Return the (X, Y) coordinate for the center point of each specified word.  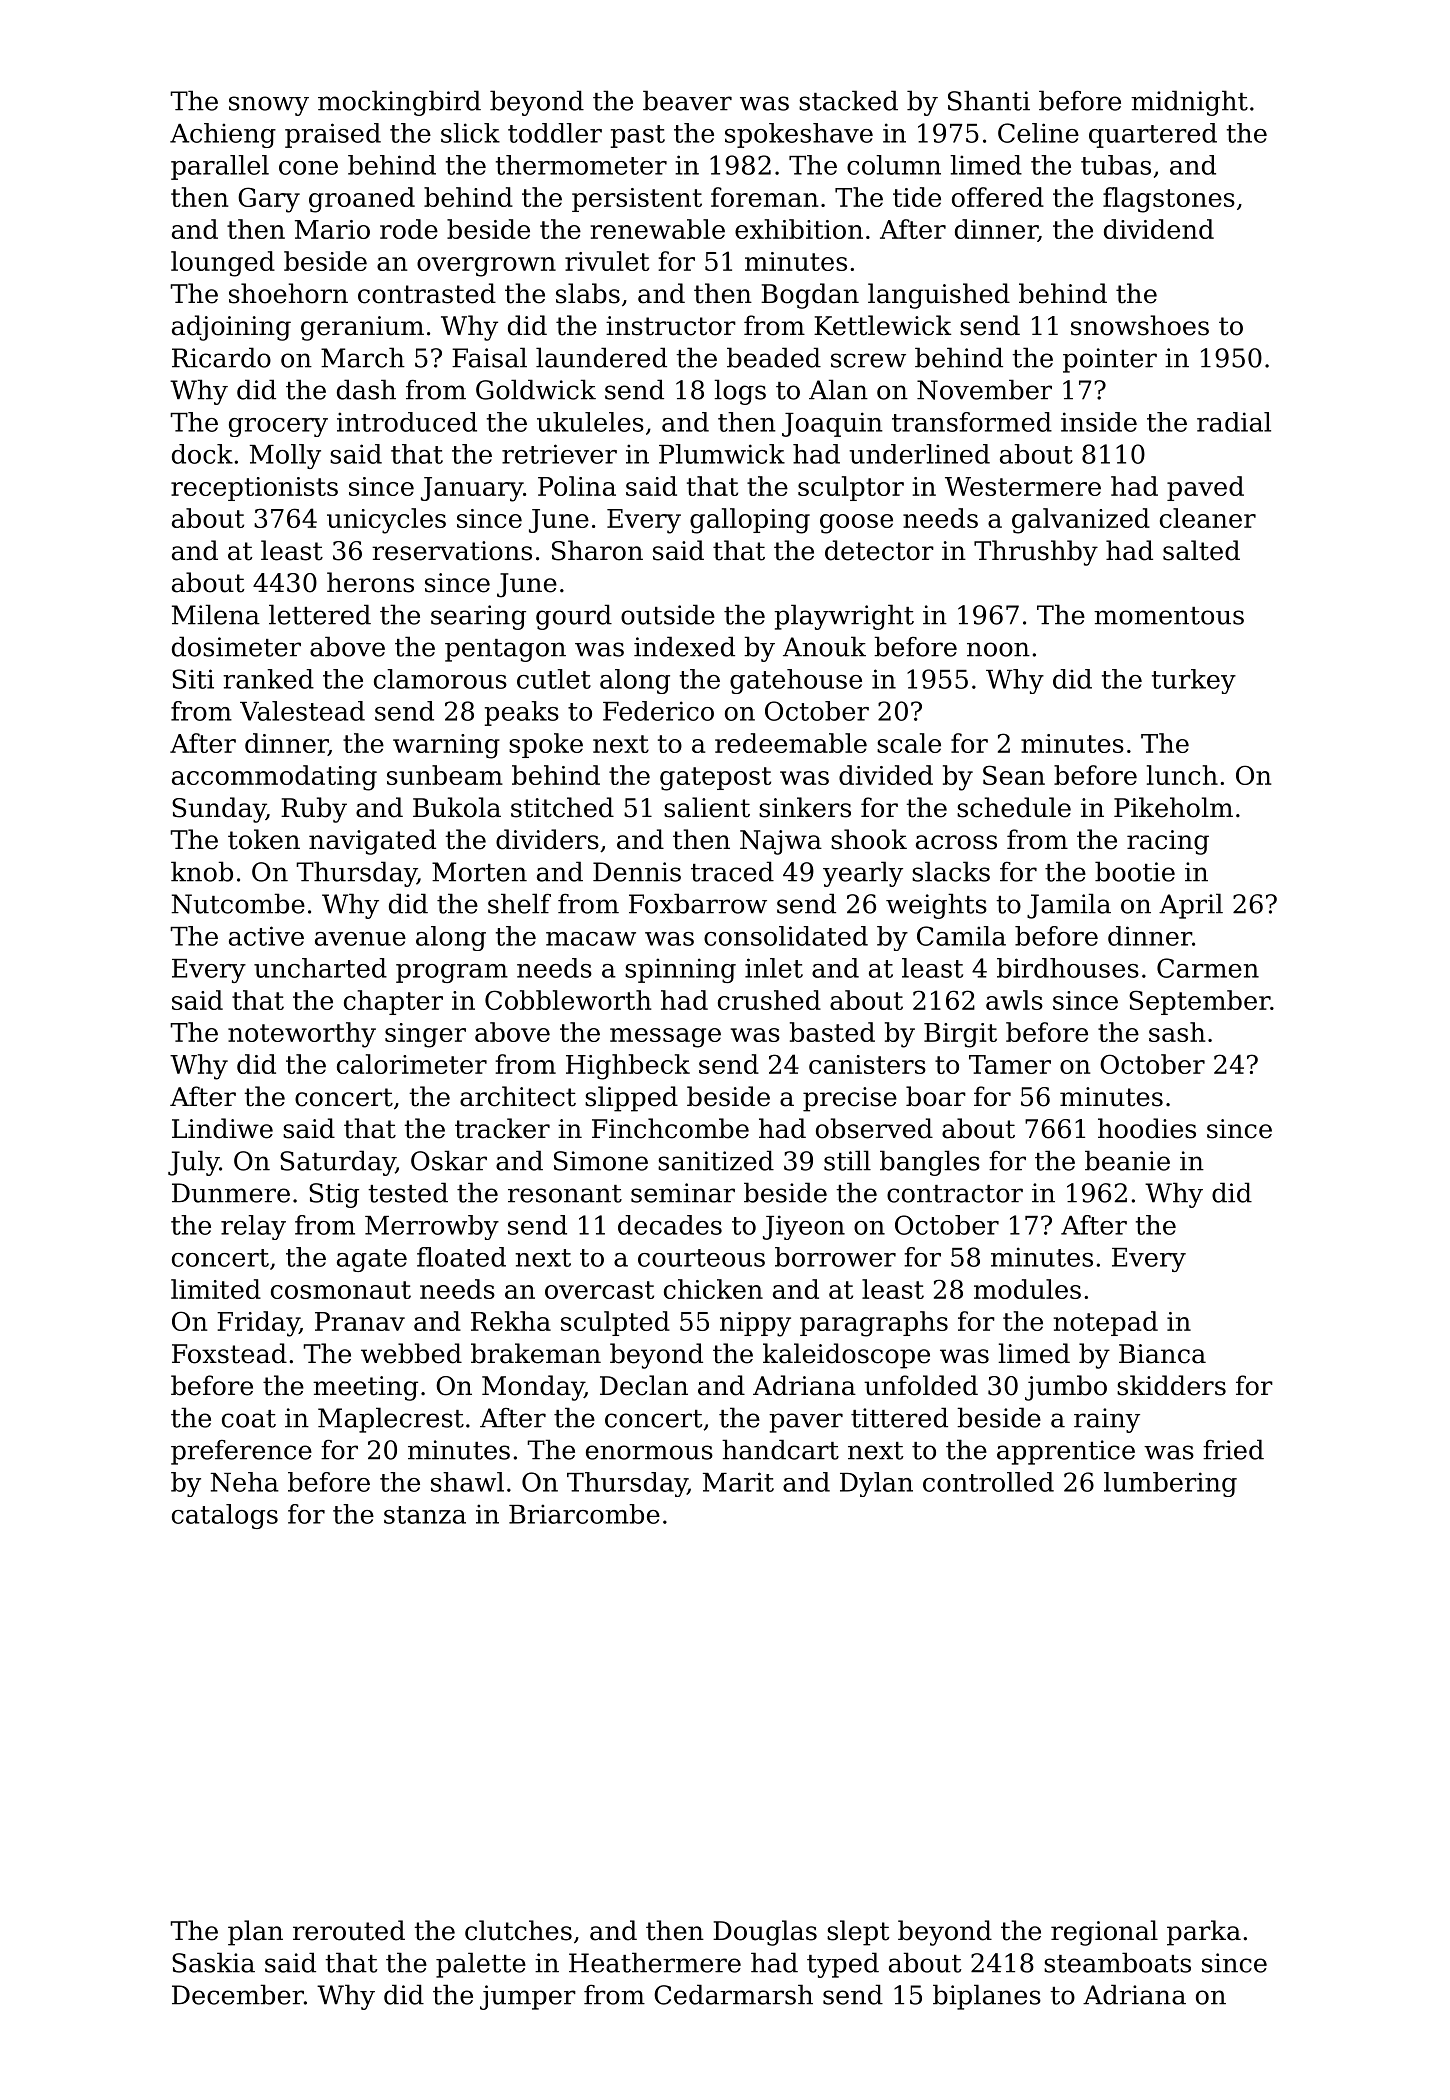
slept (858, 1933)
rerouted (349, 1930)
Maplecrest (391, 1420)
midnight (1189, 103)
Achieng (223, 135)
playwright (844, 617)
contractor (955, 1194)
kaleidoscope (846, 1356)
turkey (1194, 681)
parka (1204, 1933)
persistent (637, 200)
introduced (407, 422)
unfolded (921, 1385)
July (193, 1163)
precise (850, 1099)
